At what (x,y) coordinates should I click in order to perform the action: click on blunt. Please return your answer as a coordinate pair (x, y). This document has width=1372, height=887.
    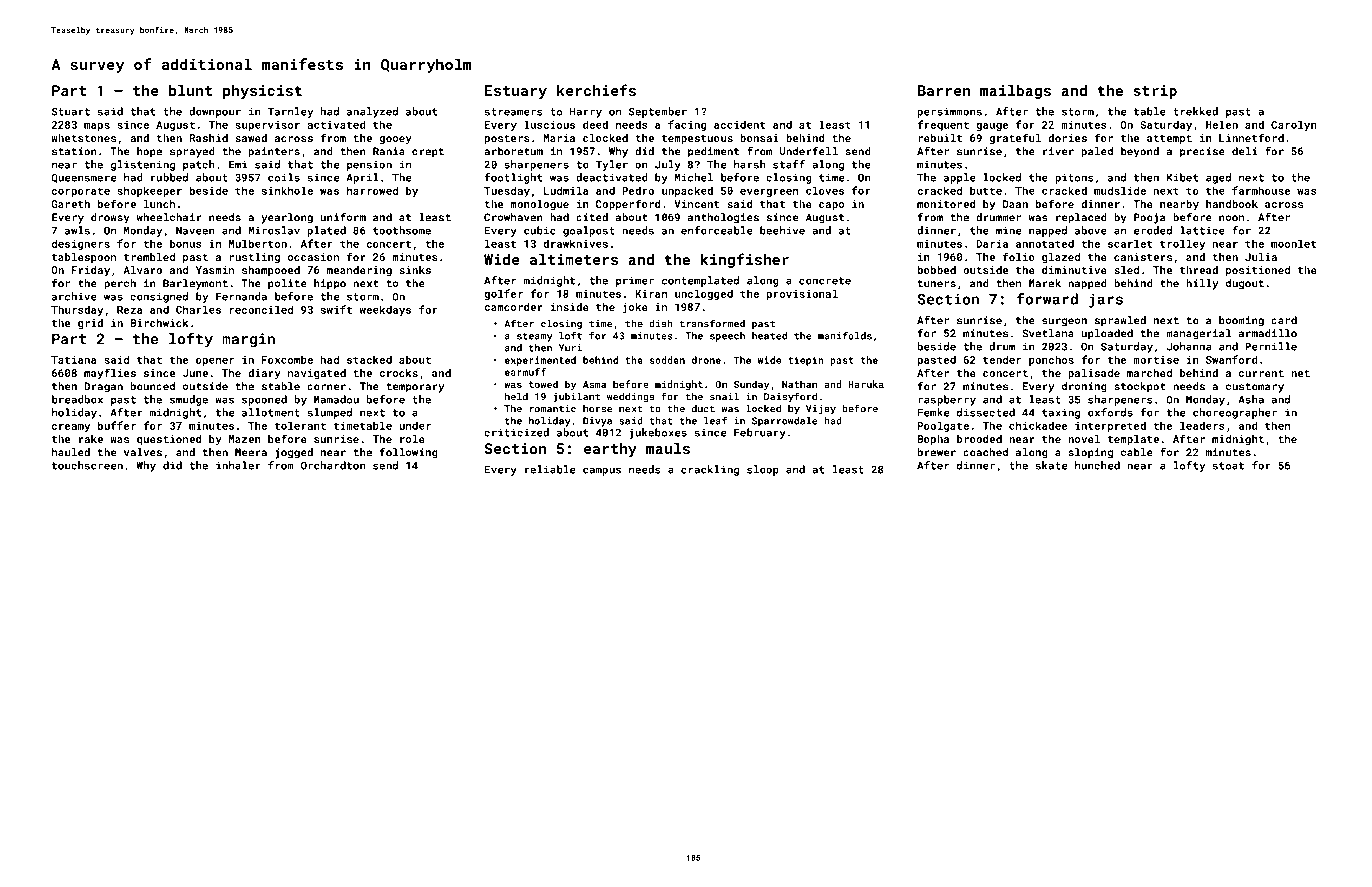
    Looking at the image, I should click on (190, 90).
